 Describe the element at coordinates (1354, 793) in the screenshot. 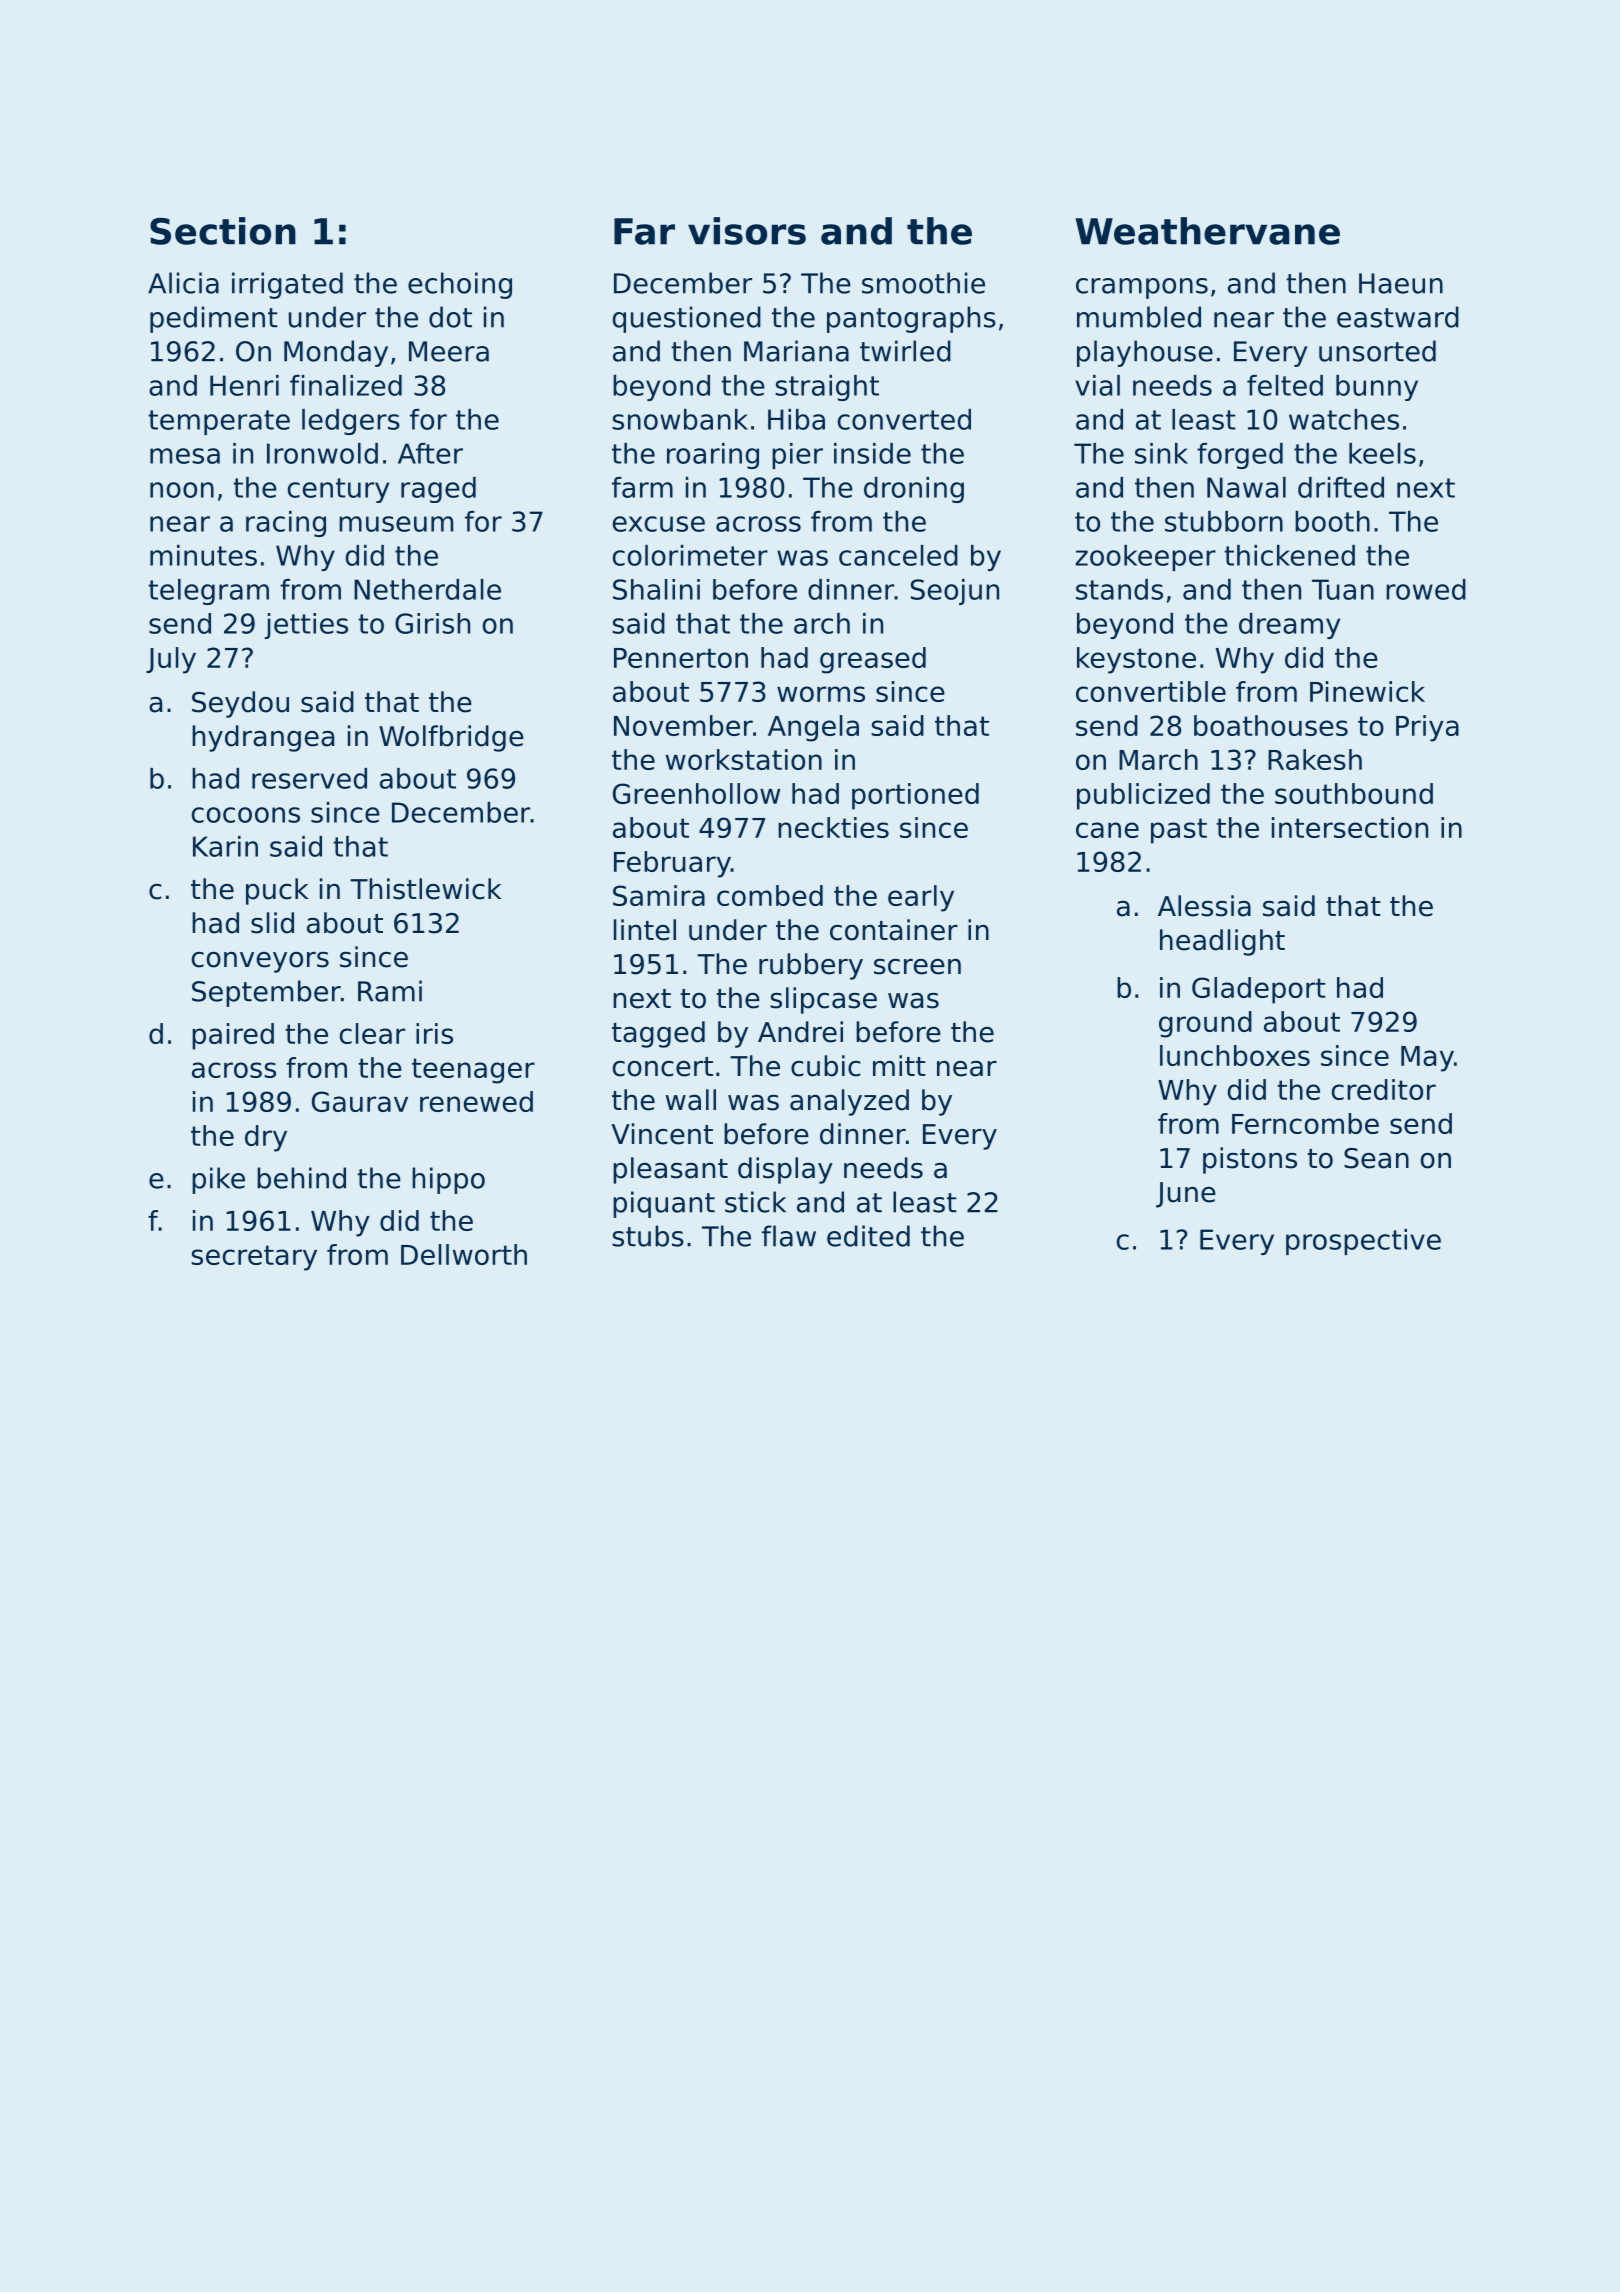

I see `southbound` at that location.
